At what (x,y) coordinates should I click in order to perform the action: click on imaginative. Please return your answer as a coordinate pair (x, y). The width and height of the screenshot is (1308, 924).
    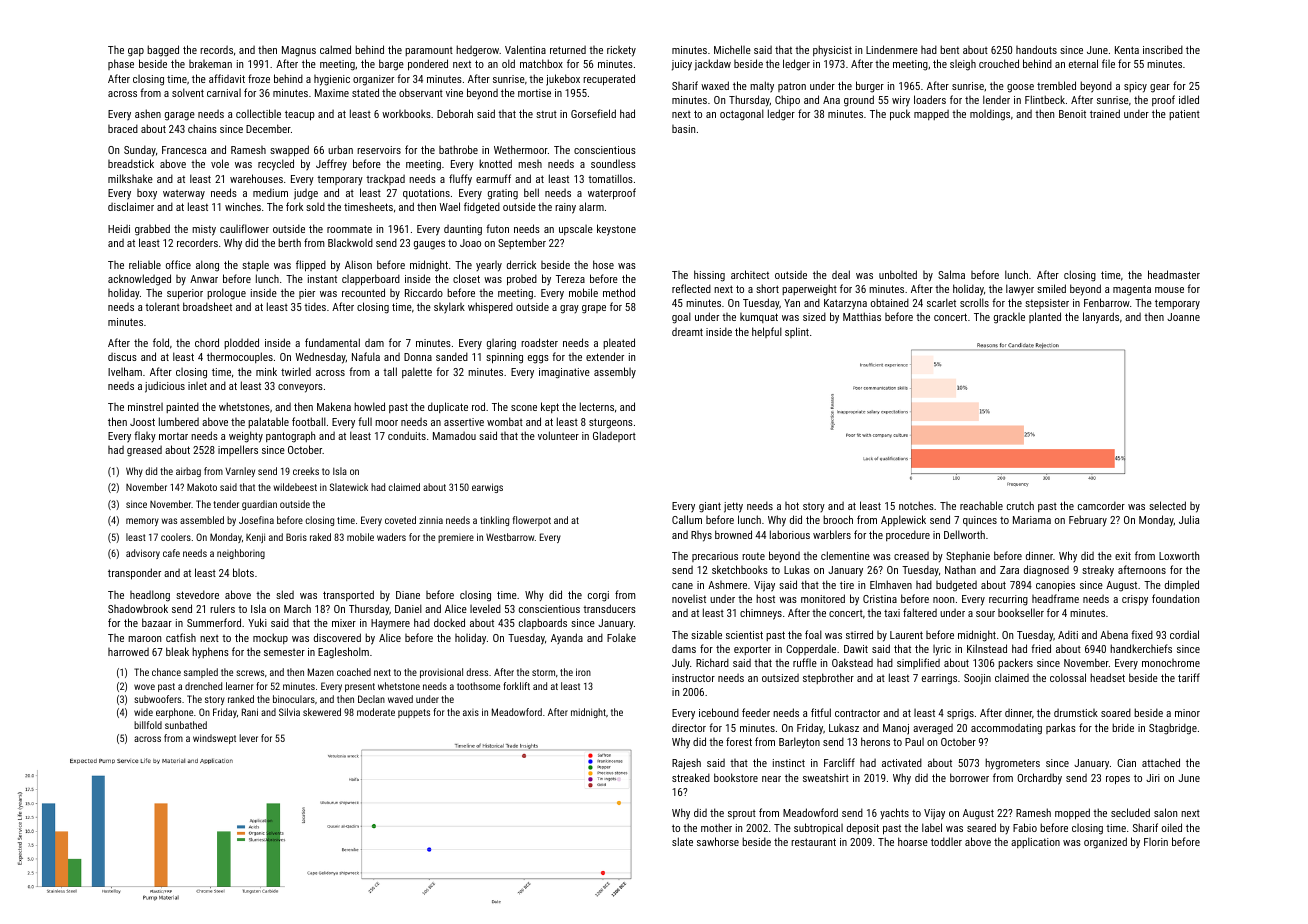
    Looking at the image, I should click on (564, 373).
